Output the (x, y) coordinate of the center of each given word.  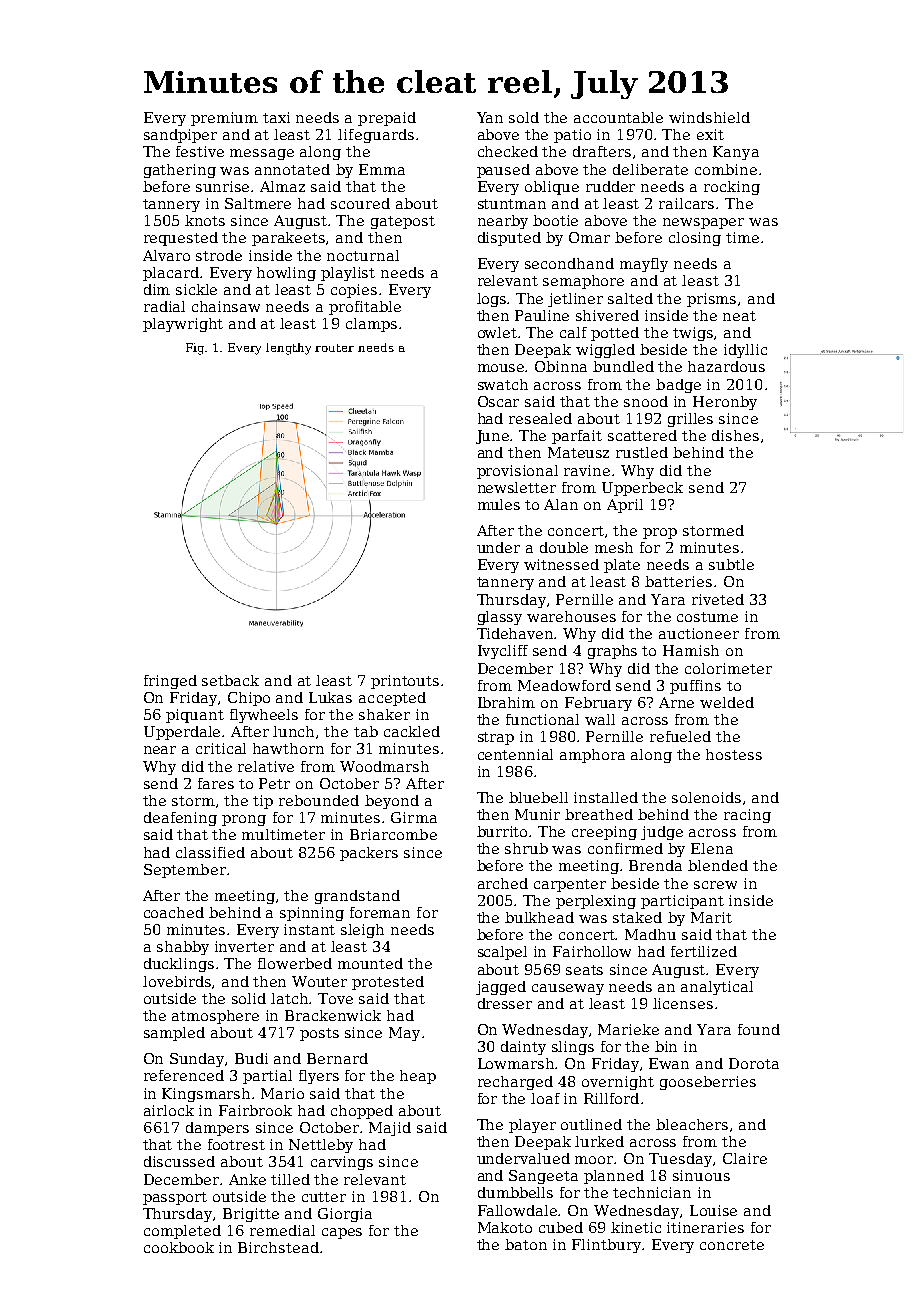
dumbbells (515, 1192)
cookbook (179, 1247)
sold (524, 117)
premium (224, 119)
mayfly (644, 265)
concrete (732, 1245)
